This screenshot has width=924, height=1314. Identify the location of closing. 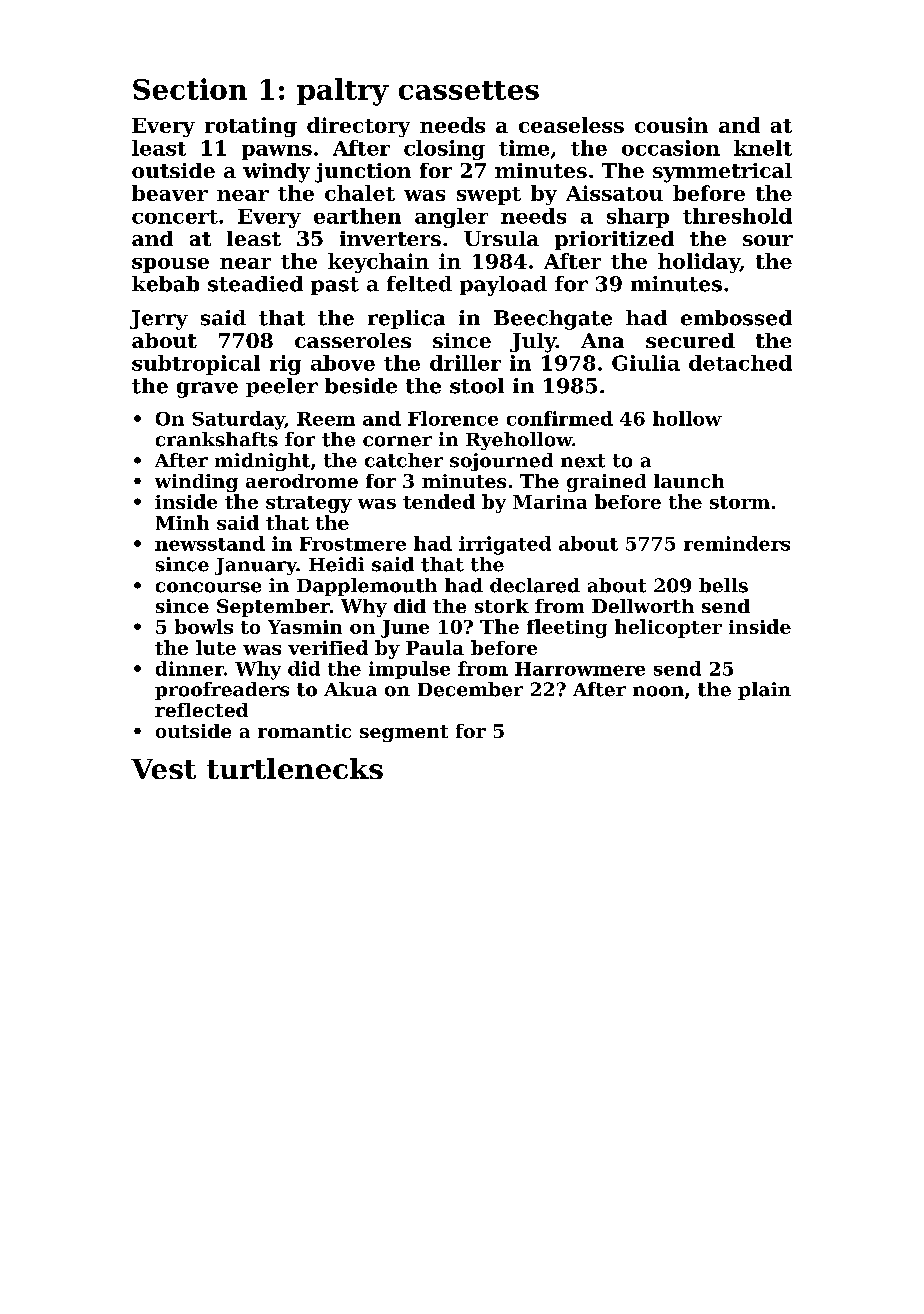
(444, 150).
